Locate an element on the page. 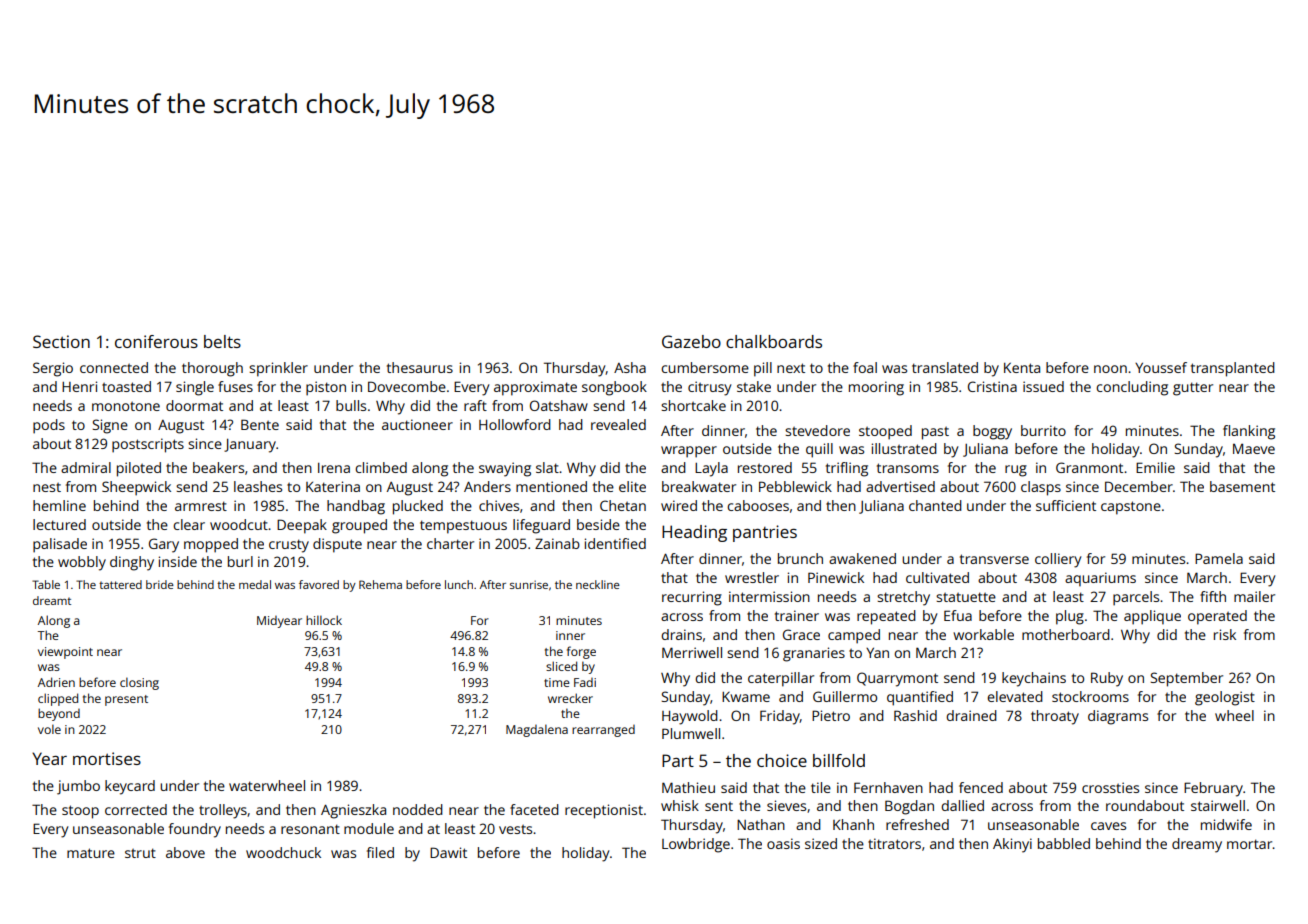 This image has width=1308, height=924. dreamy is located at coordinates (1197, 845).
